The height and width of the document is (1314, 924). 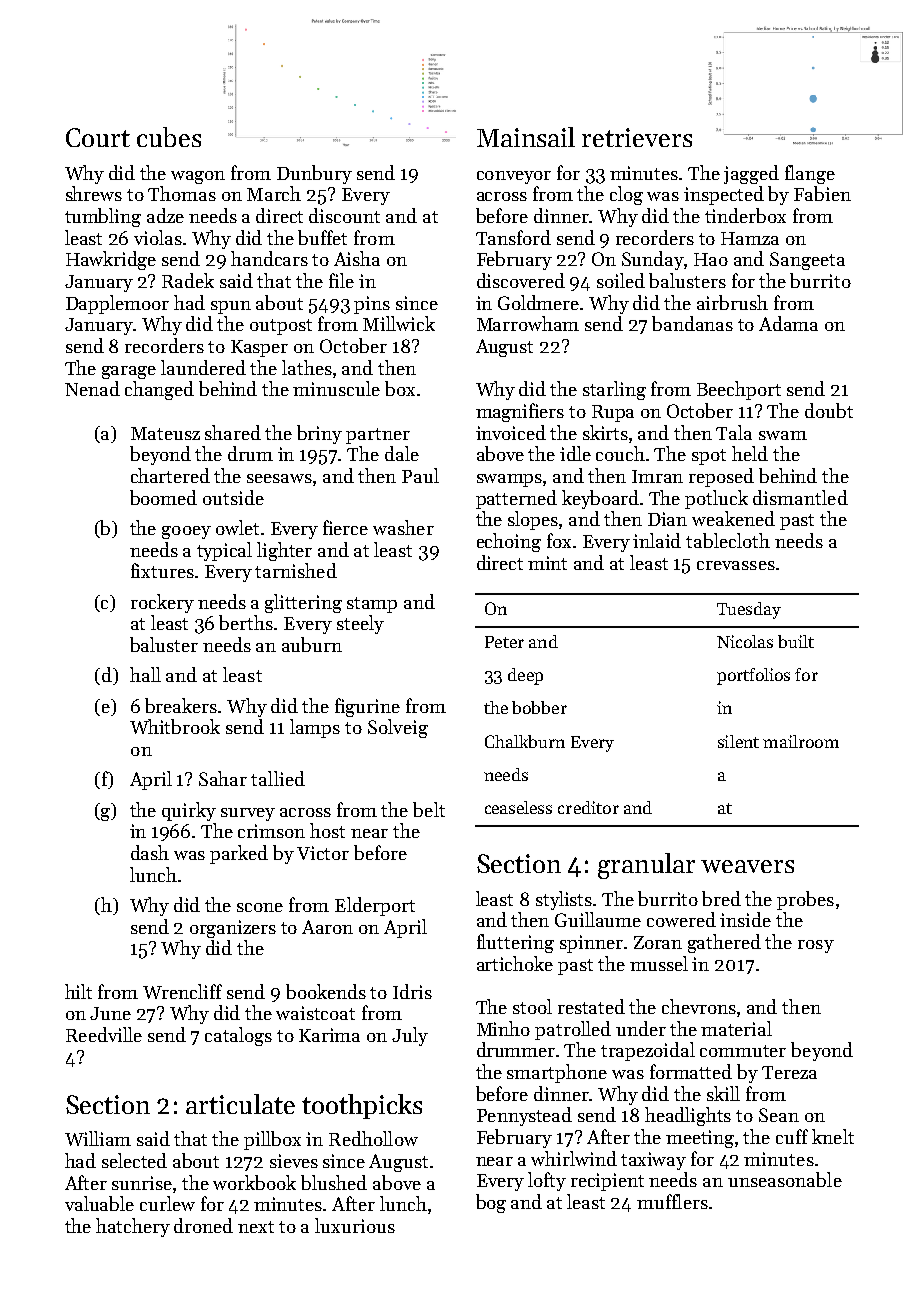 What do you see at coordinates (637, 137) in the document?
I see `retrievers` at bounding box center [637, 137].
